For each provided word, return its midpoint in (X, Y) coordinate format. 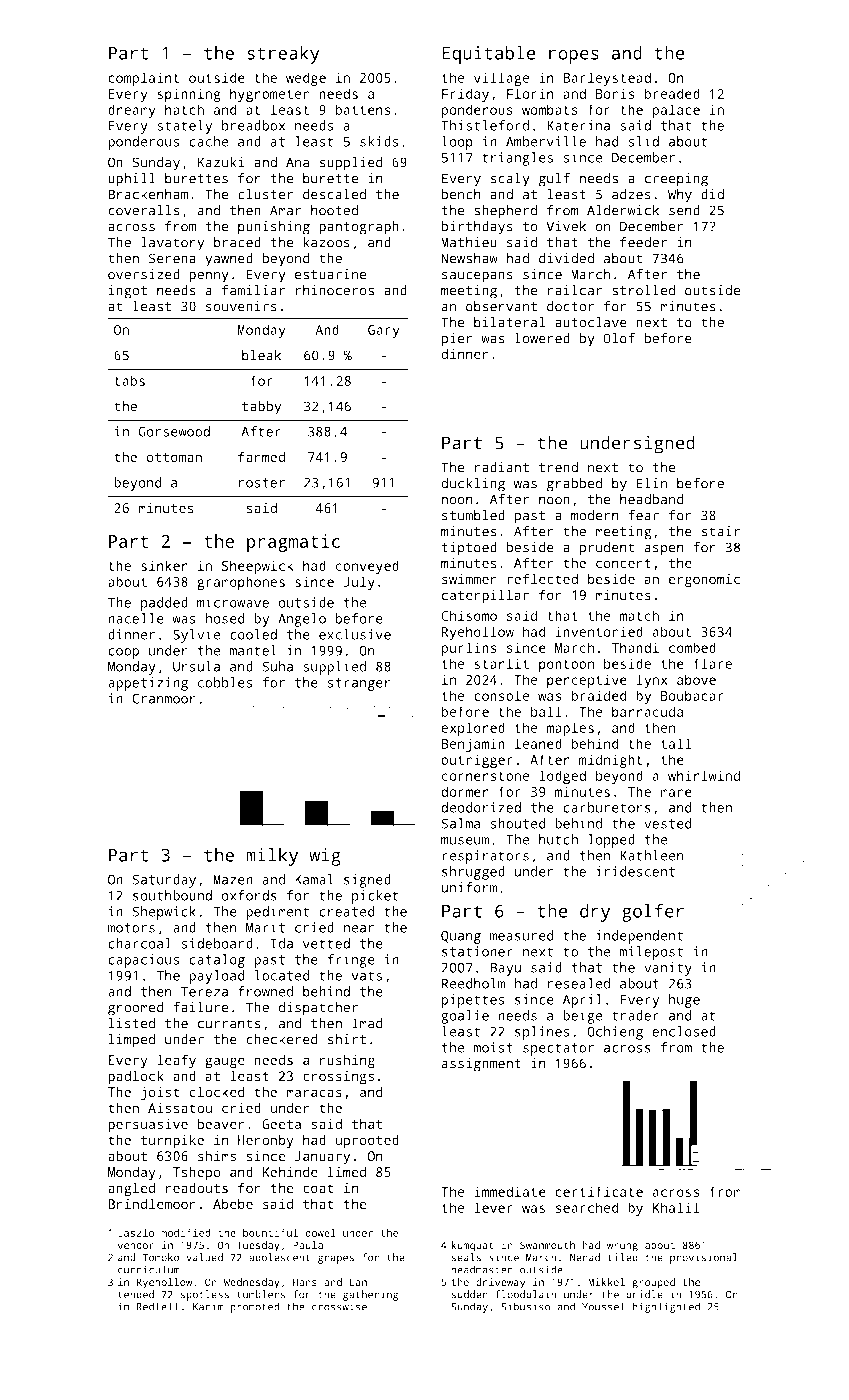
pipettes (473, 1001)
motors (131, 928)
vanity (668, 969)
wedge (306, 79)
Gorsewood (174, 431)
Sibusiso (525, 1306)
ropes (574, 56)
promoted (255, 1307)
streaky (283, 55)
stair (720, 531)
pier (456, 340)
